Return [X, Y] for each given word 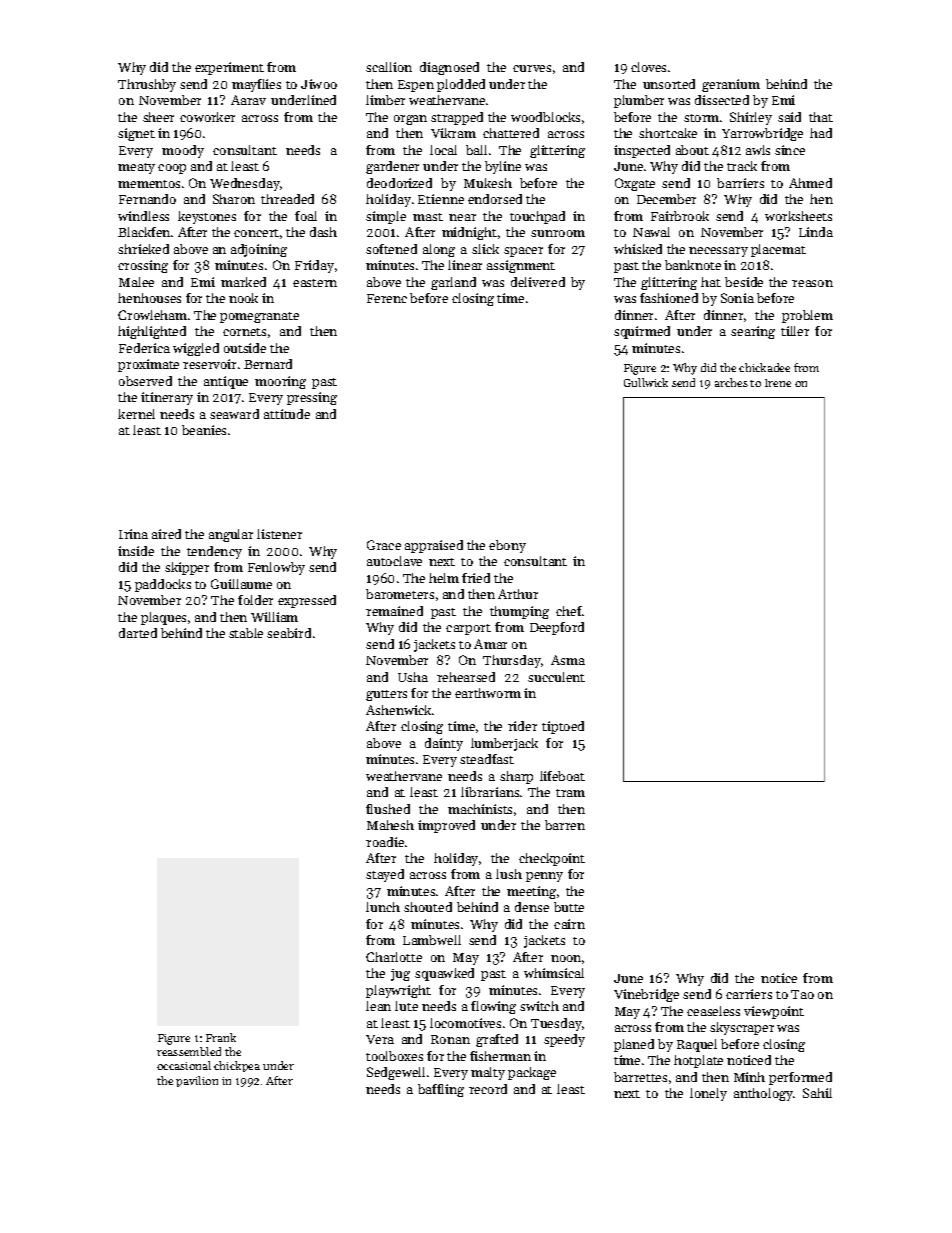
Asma [568, 660]
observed [145, 381]
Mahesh [390, 825]
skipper [187, 568]
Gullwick [646, 382]
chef [569, 611]
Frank [221, 1037]
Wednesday [245, 184]
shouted [428, 907]
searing [753, 332]
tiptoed [563, 727]
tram [570, 793]
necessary [718, 252]
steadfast [487, 759]
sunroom [558, 233]
